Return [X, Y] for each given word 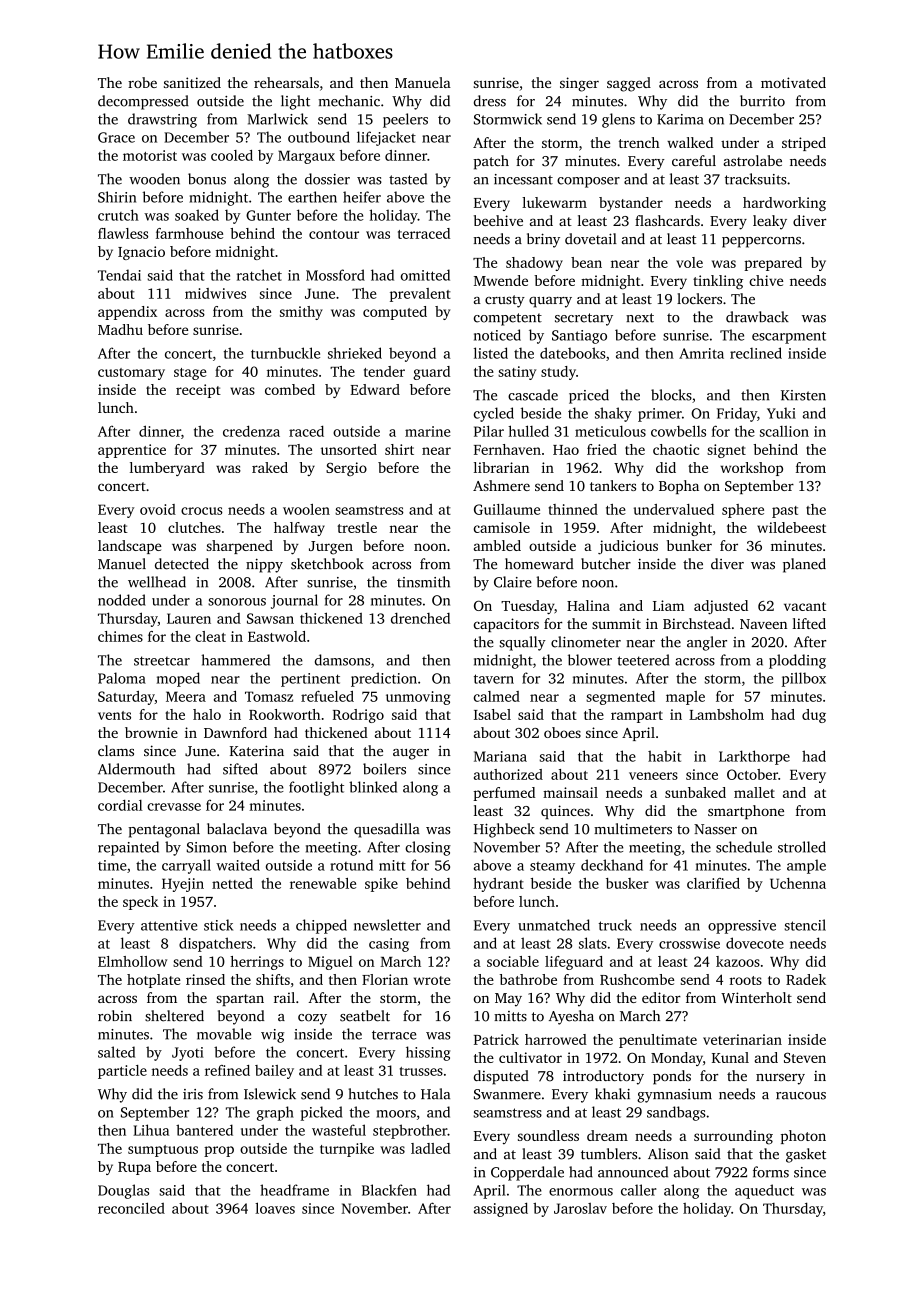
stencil [805, 925]
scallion [784, 431]
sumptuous [163, 1151]
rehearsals [286, 82]
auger [411, 754]
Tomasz [269, 696]
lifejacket [386, 138]
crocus [202, 511]
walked [690, 142]
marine [428, 431]
